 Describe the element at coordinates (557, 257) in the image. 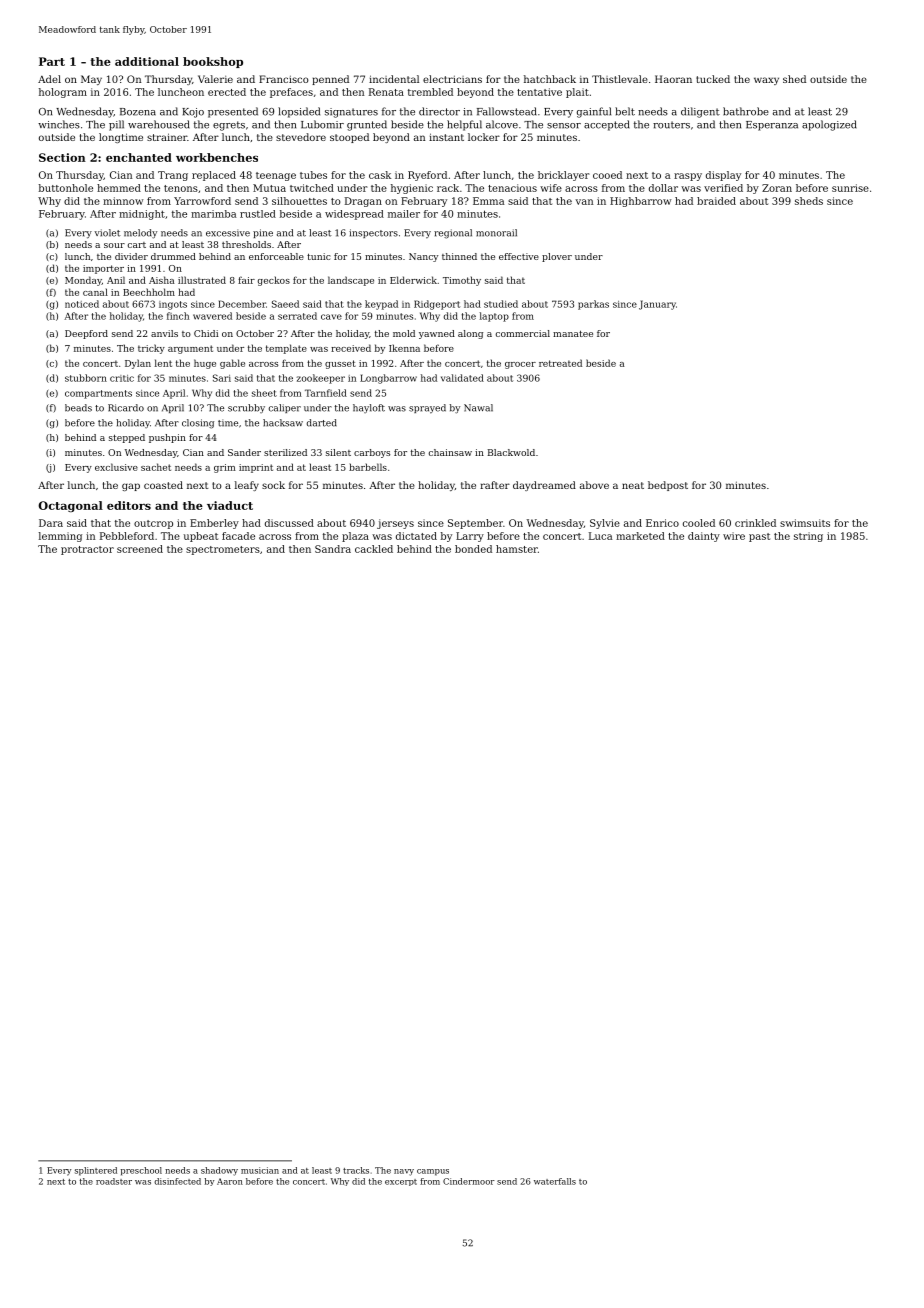

I see `plover` at that location.
